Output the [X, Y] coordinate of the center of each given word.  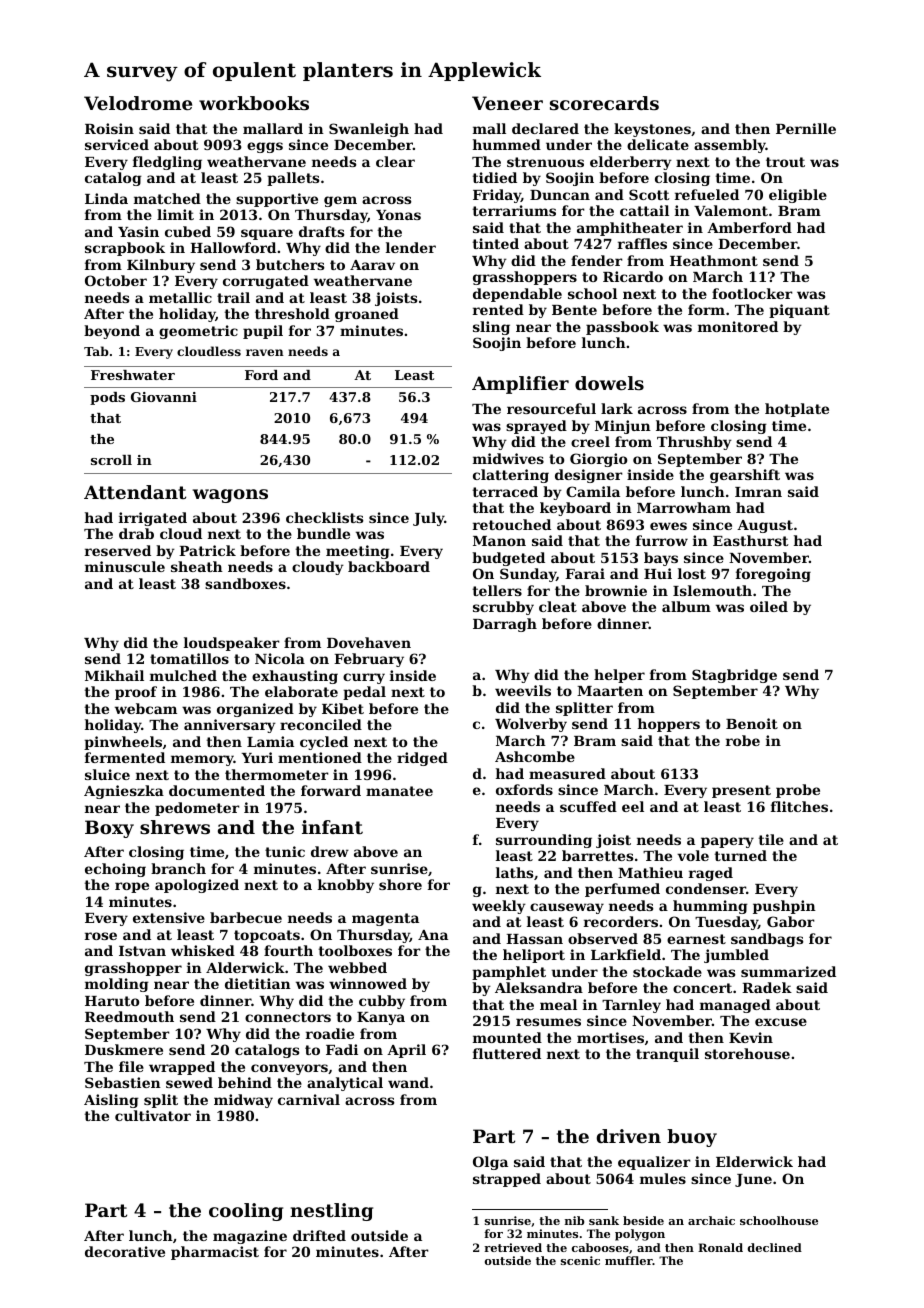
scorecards [604, 103]
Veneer [507, 103]
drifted [319, 1235]
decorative [125, 1251]
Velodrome [138, 103]
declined [775, 1247]
